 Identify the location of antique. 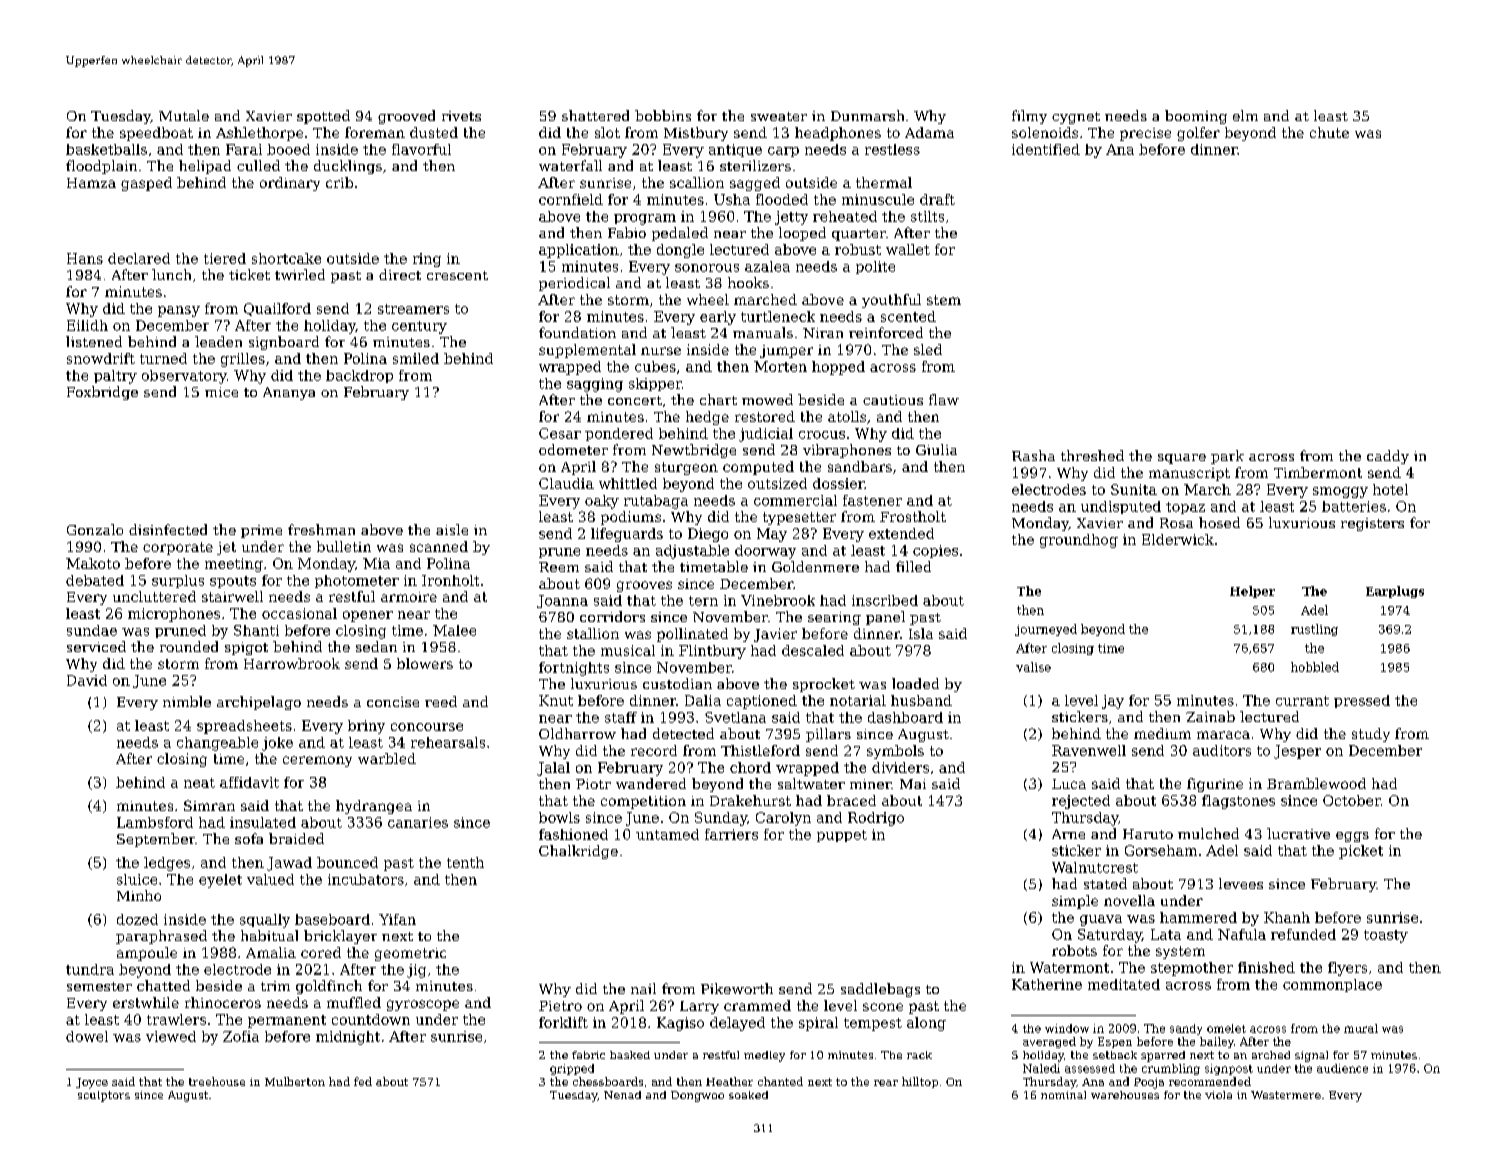
(735, 150).
